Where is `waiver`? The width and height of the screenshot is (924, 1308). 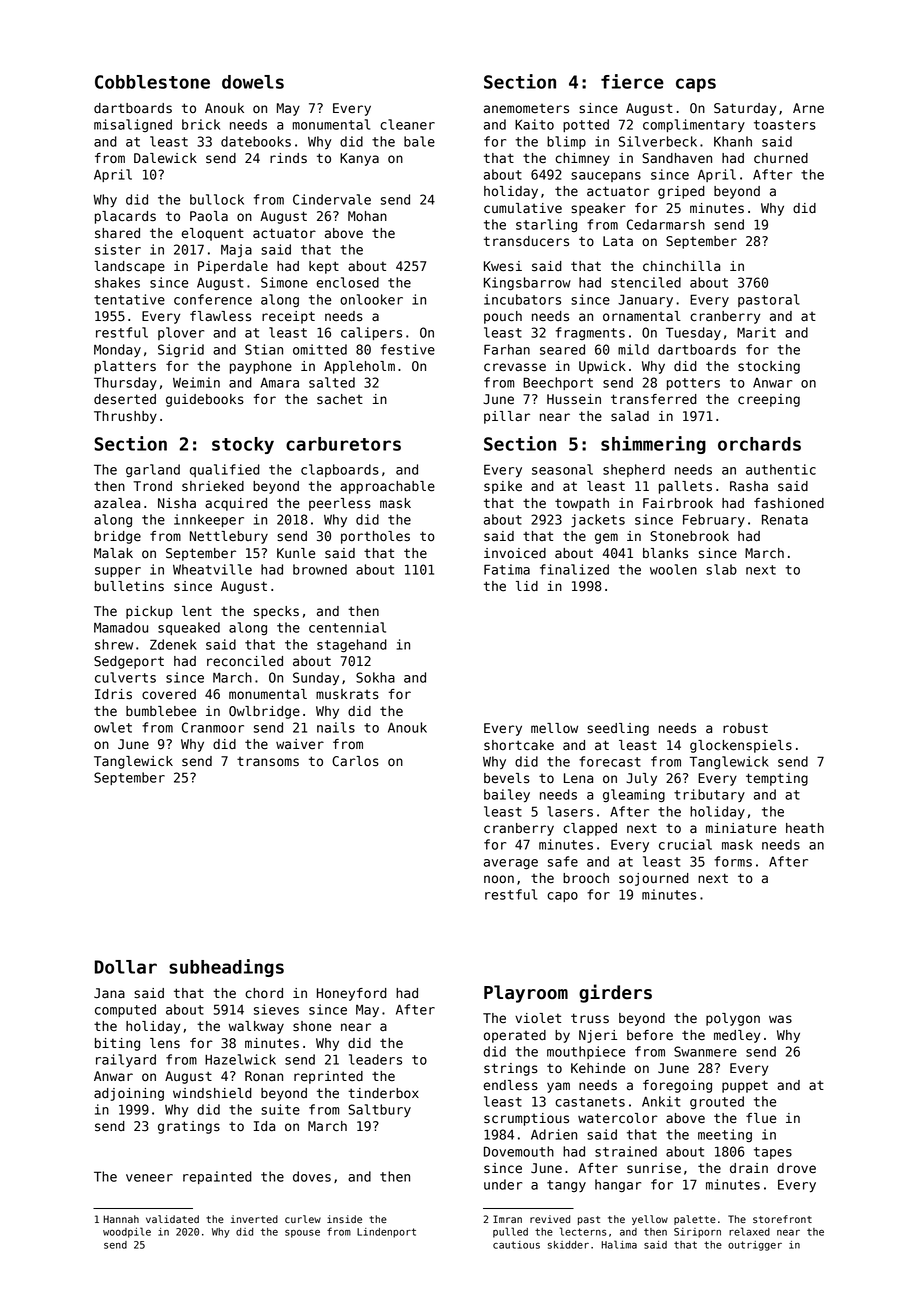
waiver is located at coordinates (300, 744).
